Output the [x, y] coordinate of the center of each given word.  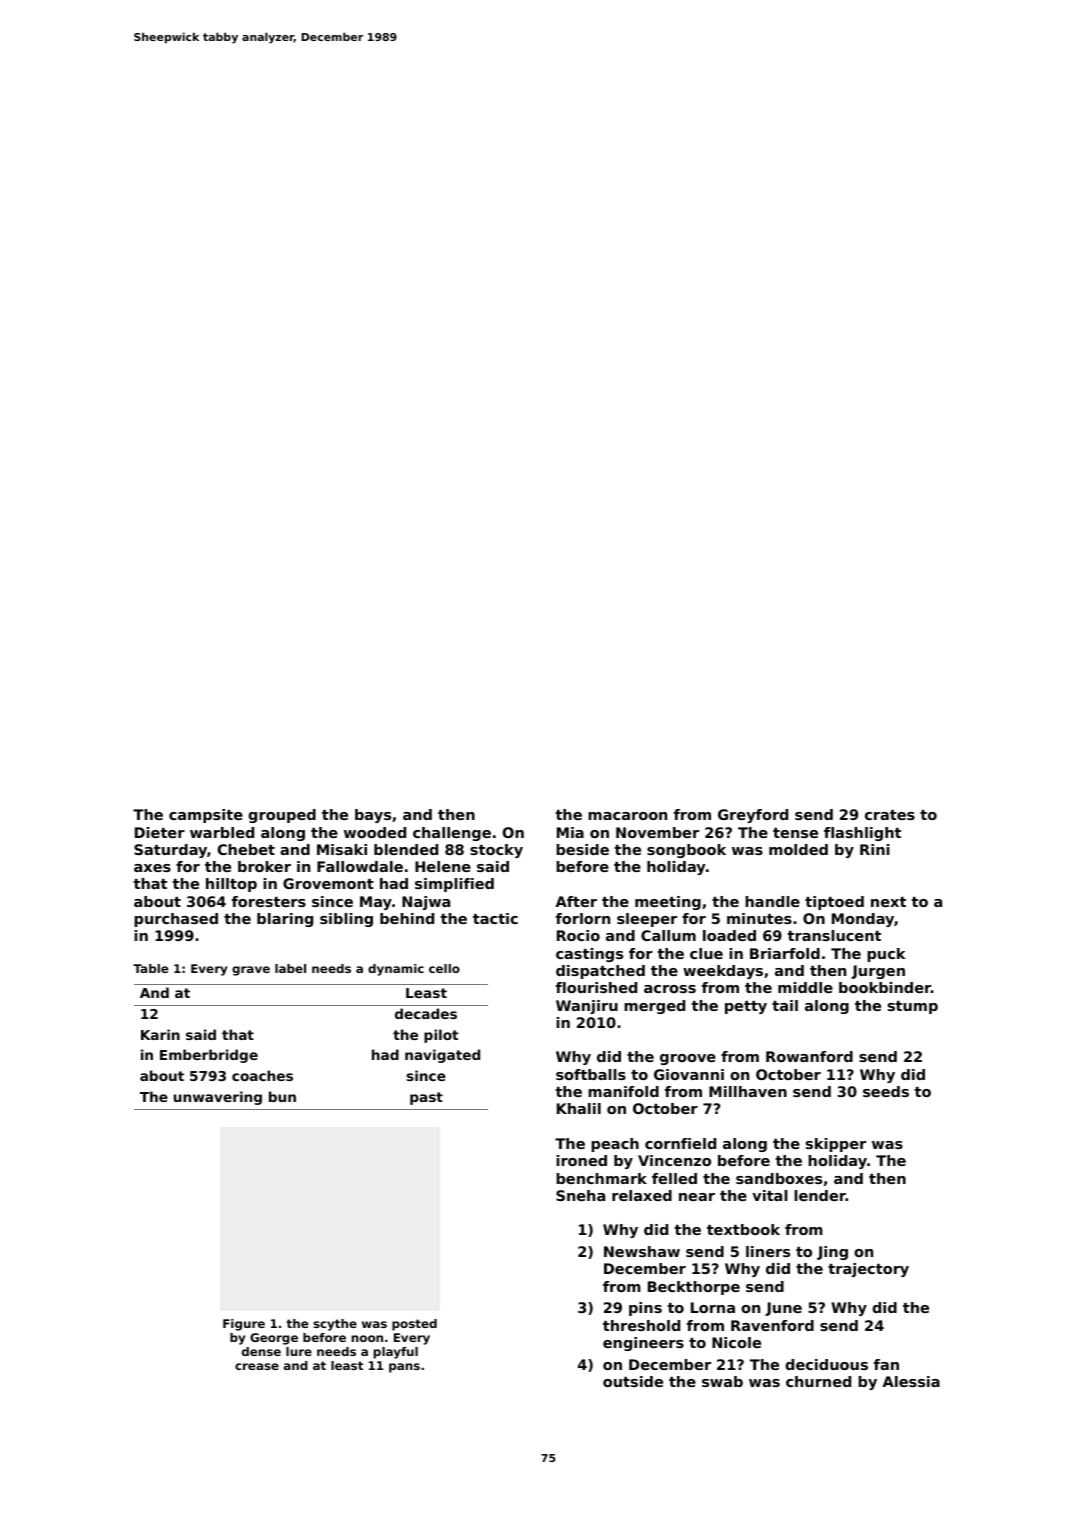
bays [373, 816]
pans [404, 1368]
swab [722, 1381]
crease [257, 1366]
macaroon [627, 816]
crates [890, 815]
